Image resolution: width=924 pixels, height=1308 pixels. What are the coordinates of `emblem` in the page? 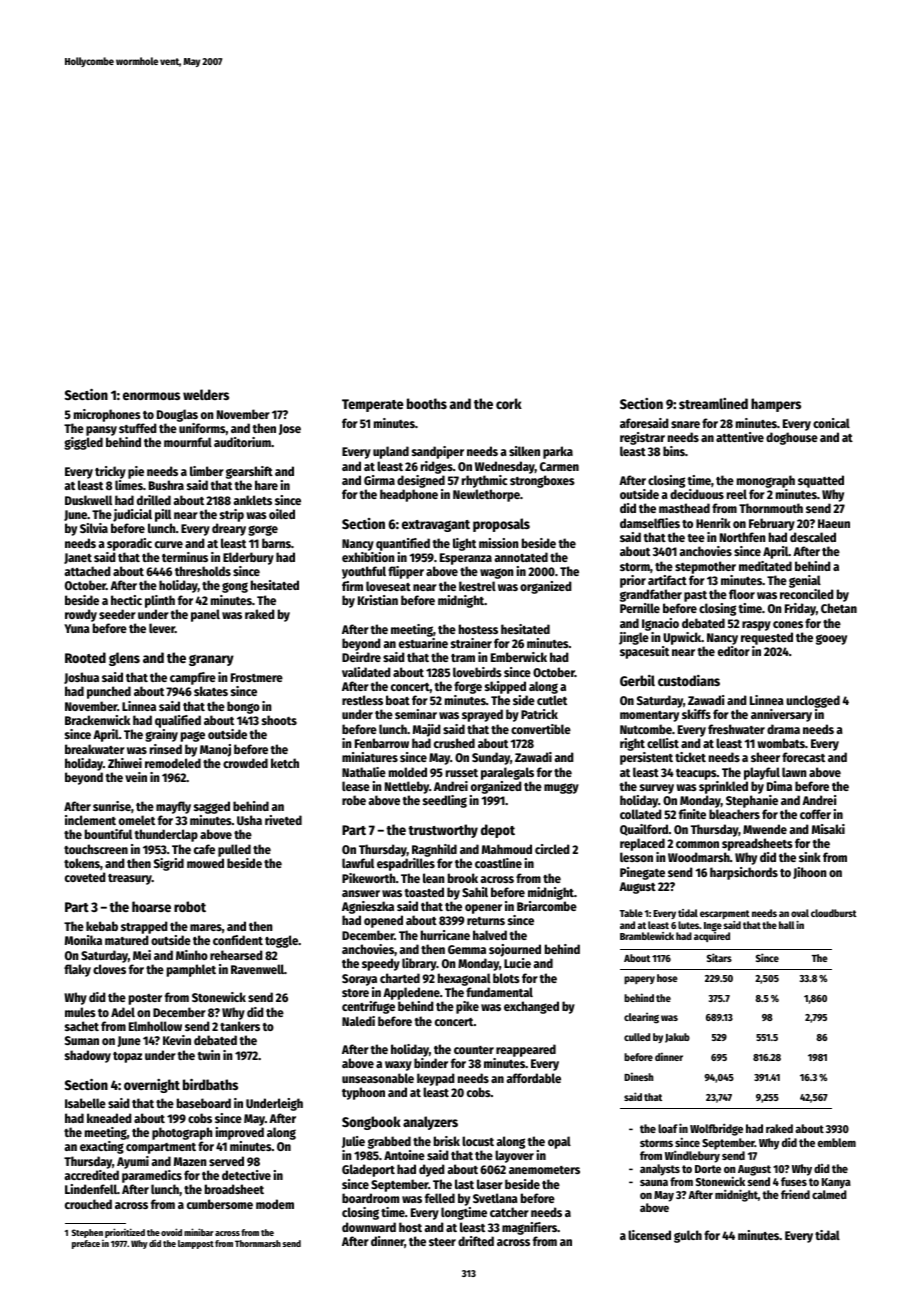 It's located at (837, 1142).
